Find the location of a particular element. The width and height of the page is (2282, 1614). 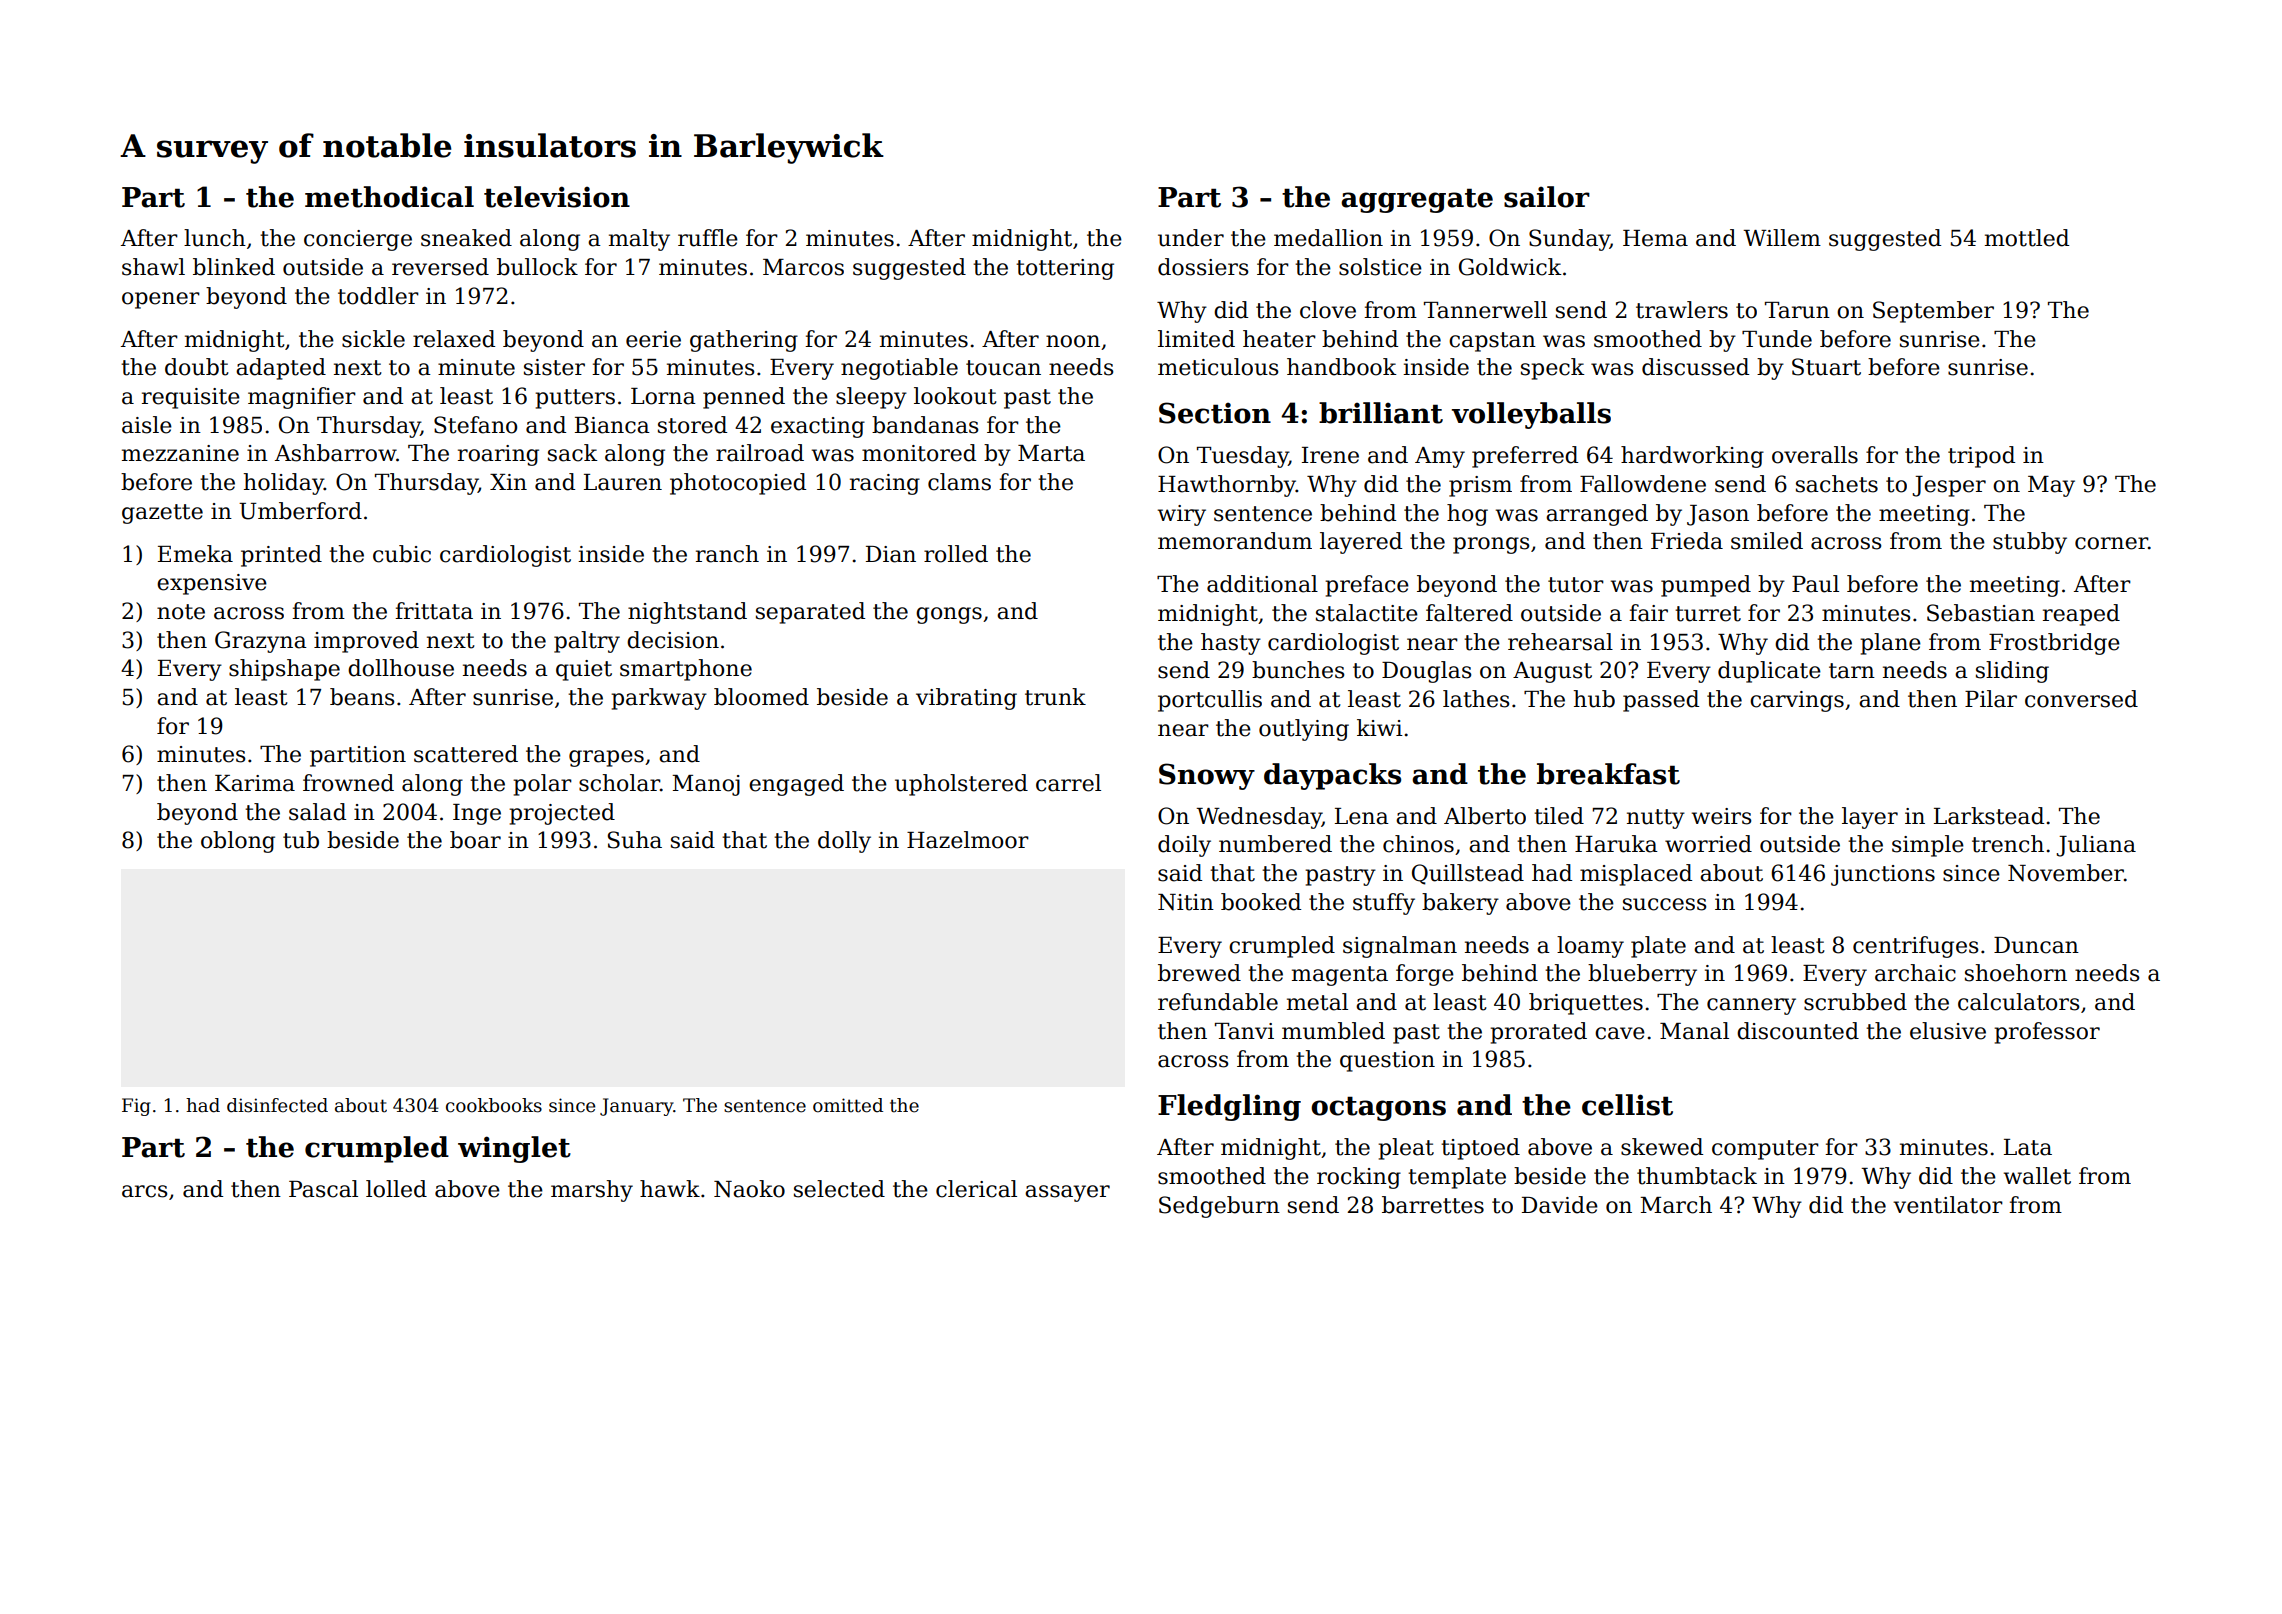

note is located at coordinates (181, 612).
